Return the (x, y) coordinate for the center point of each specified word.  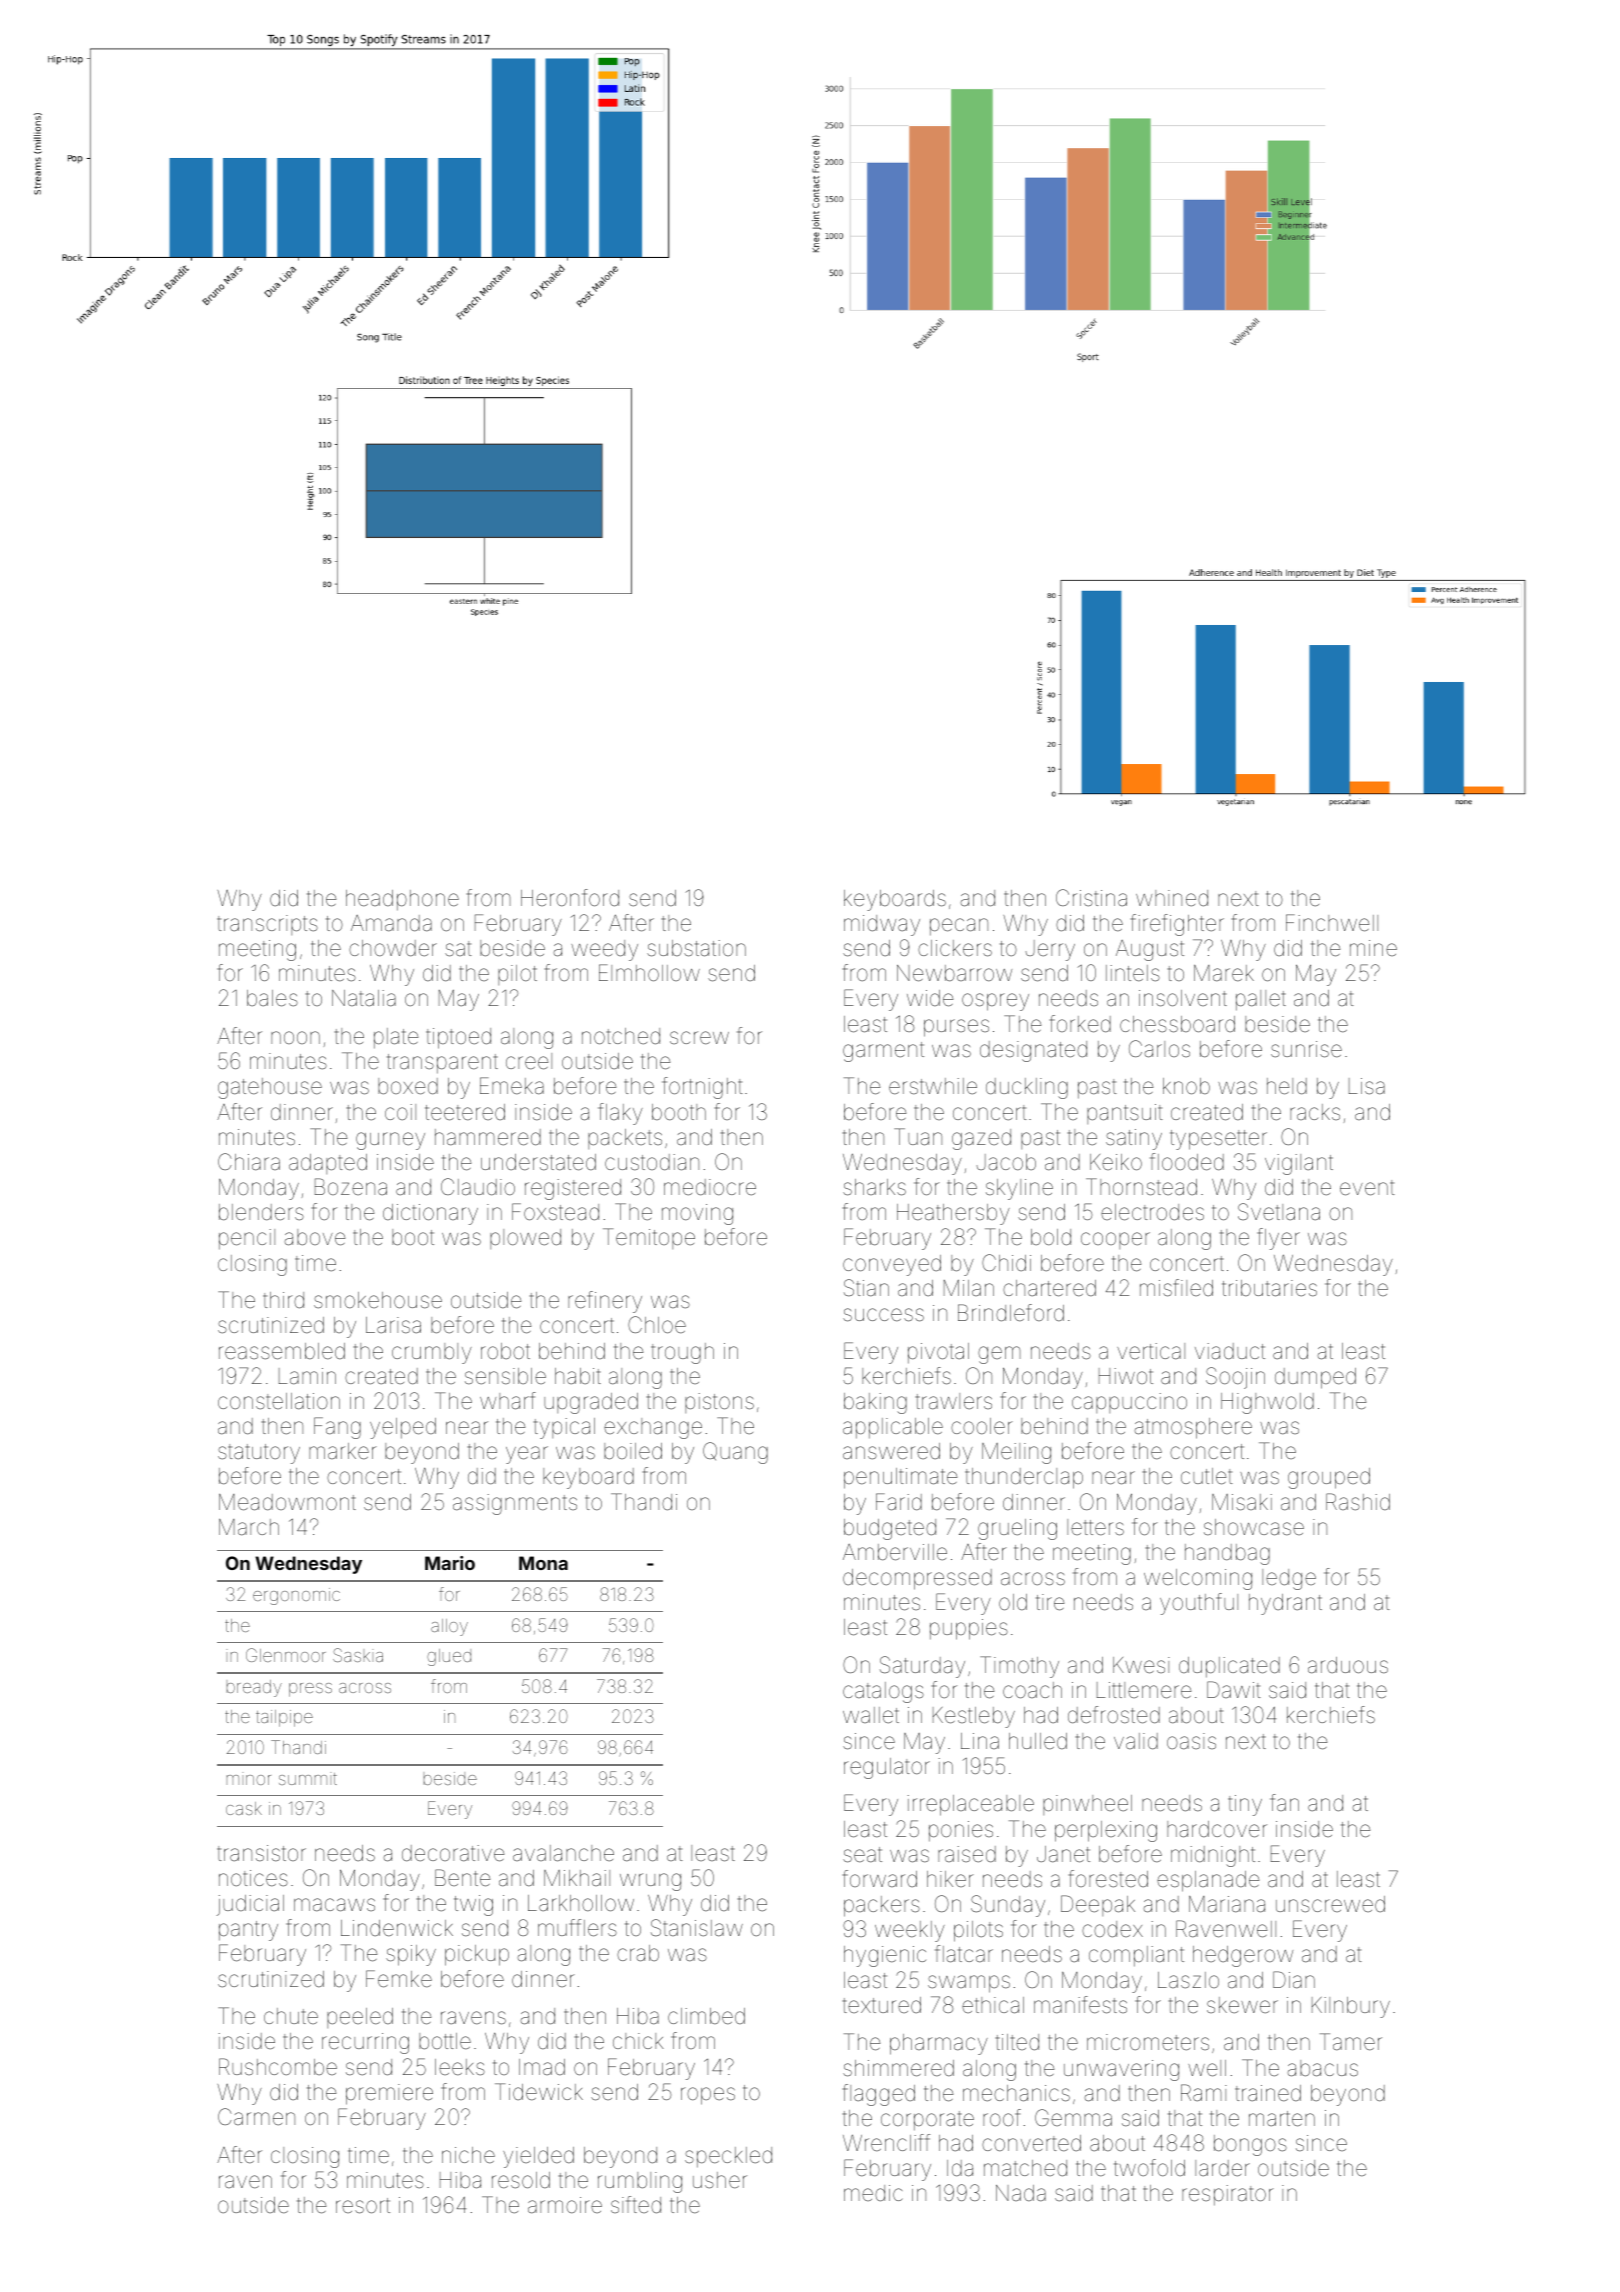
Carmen (256, 2117)
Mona (543, 1563)
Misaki (1242, 1502)
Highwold (1267, 1403)
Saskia (358, 1655)
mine (1373, 948)
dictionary (430, 1214)
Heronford (570, 898)
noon (295, 1037)
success (883, 1315)
